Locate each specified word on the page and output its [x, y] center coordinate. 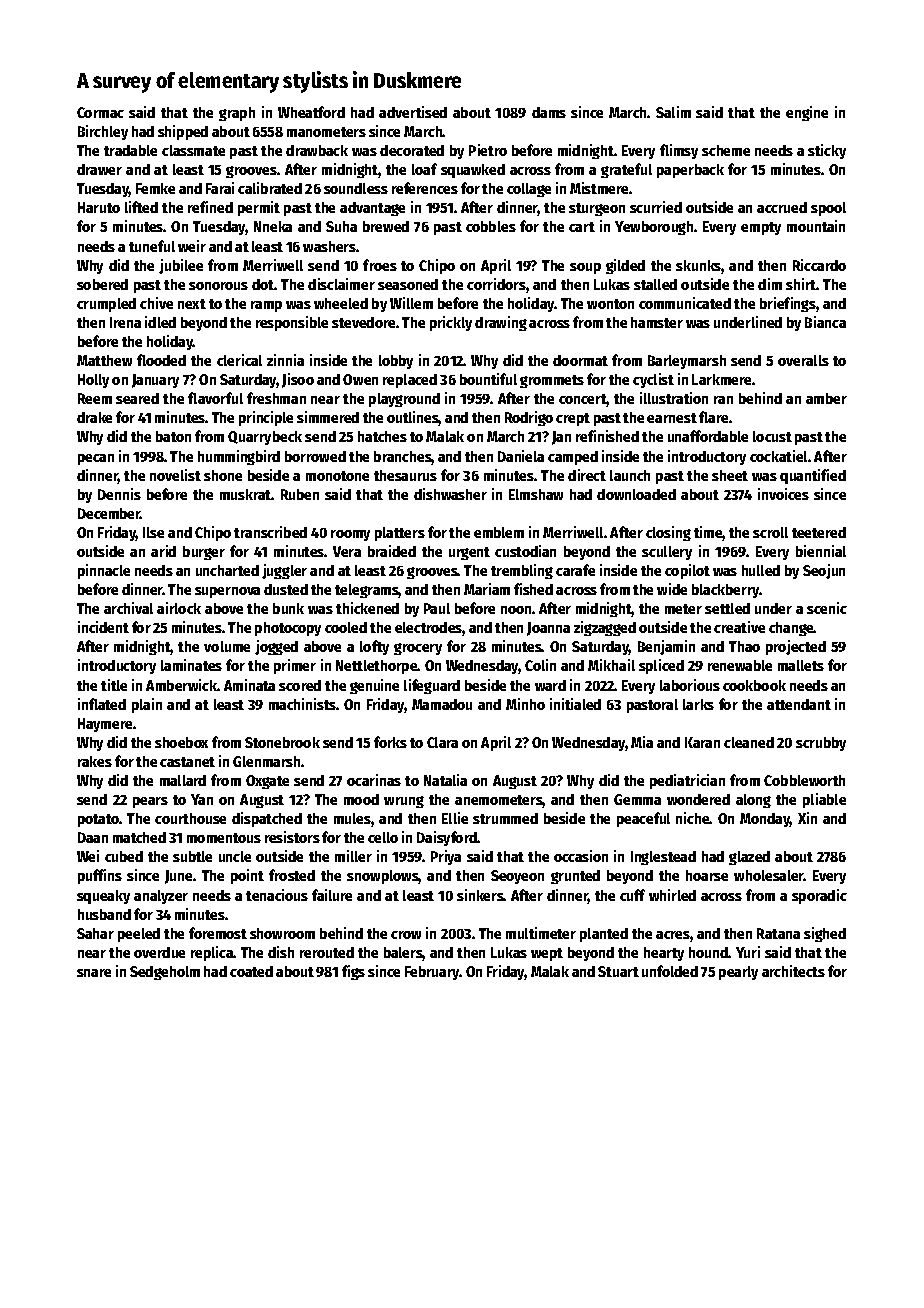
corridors [496, 284]
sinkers [480, 895]
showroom [282, 933]
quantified [813, 476]
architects [793, 971]
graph [237, 114]
